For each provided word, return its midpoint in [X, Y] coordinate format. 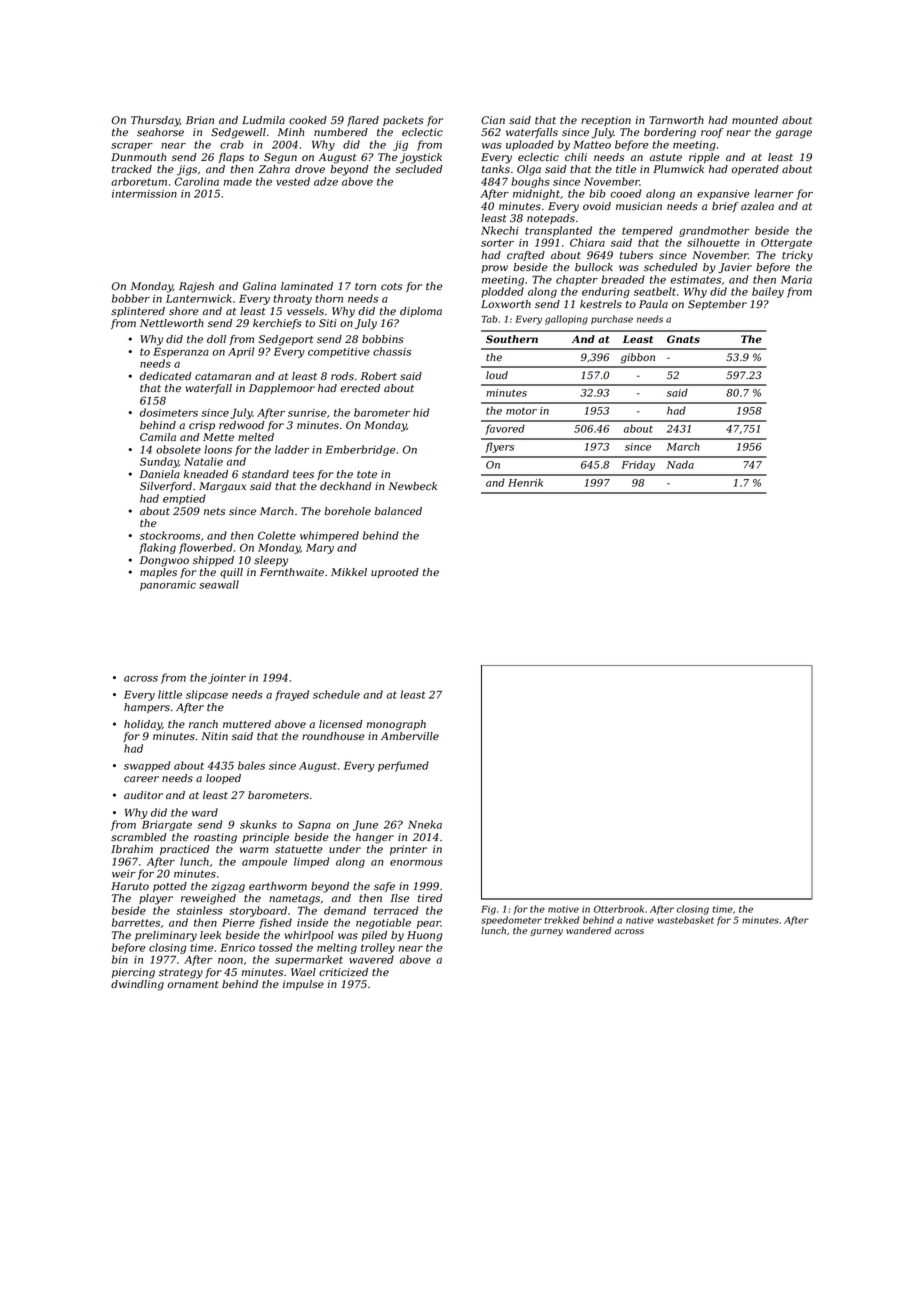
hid [421, 412]
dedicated [165, 376]
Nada [680, 464]
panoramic [168, 586]
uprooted [395, 573]
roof [712, 133]
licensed [340, 724]
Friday [638, 465]
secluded [418, 169]
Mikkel [349, 572]
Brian [200, 120]
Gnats [683, 339]
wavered [371, 959]
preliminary [166, 936]
